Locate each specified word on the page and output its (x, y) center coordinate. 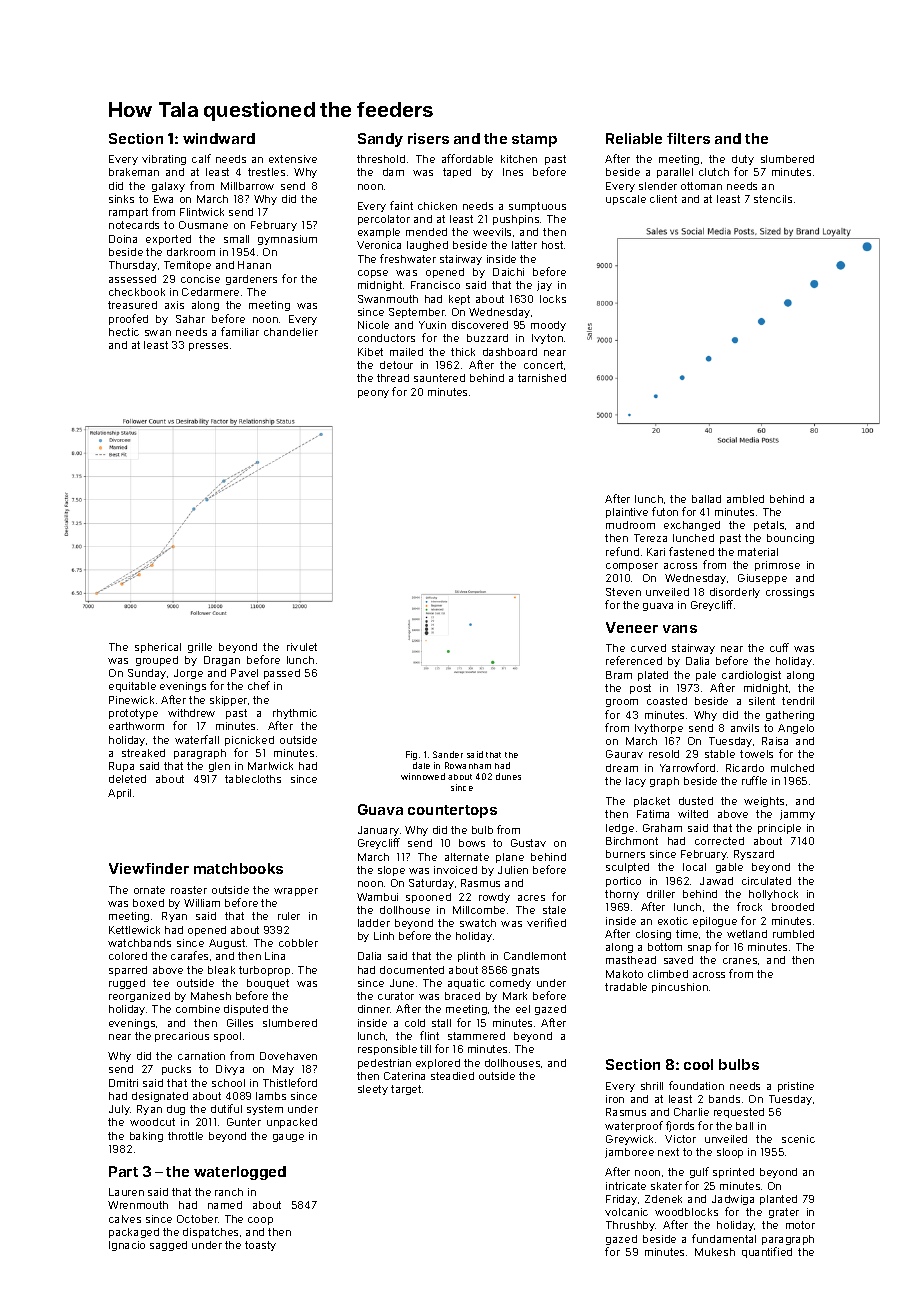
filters (688, 138)
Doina (123, 239)
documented (412, 970)
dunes (508, 776)
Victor (680, 1139)
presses (208, 347)
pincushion (680, 988)
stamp (534, 140)
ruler (289, 916)
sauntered (439, 378)
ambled (745, 499)
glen (219, 767)
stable (720, 754)
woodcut (152, 1122)
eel (523, 1009)
